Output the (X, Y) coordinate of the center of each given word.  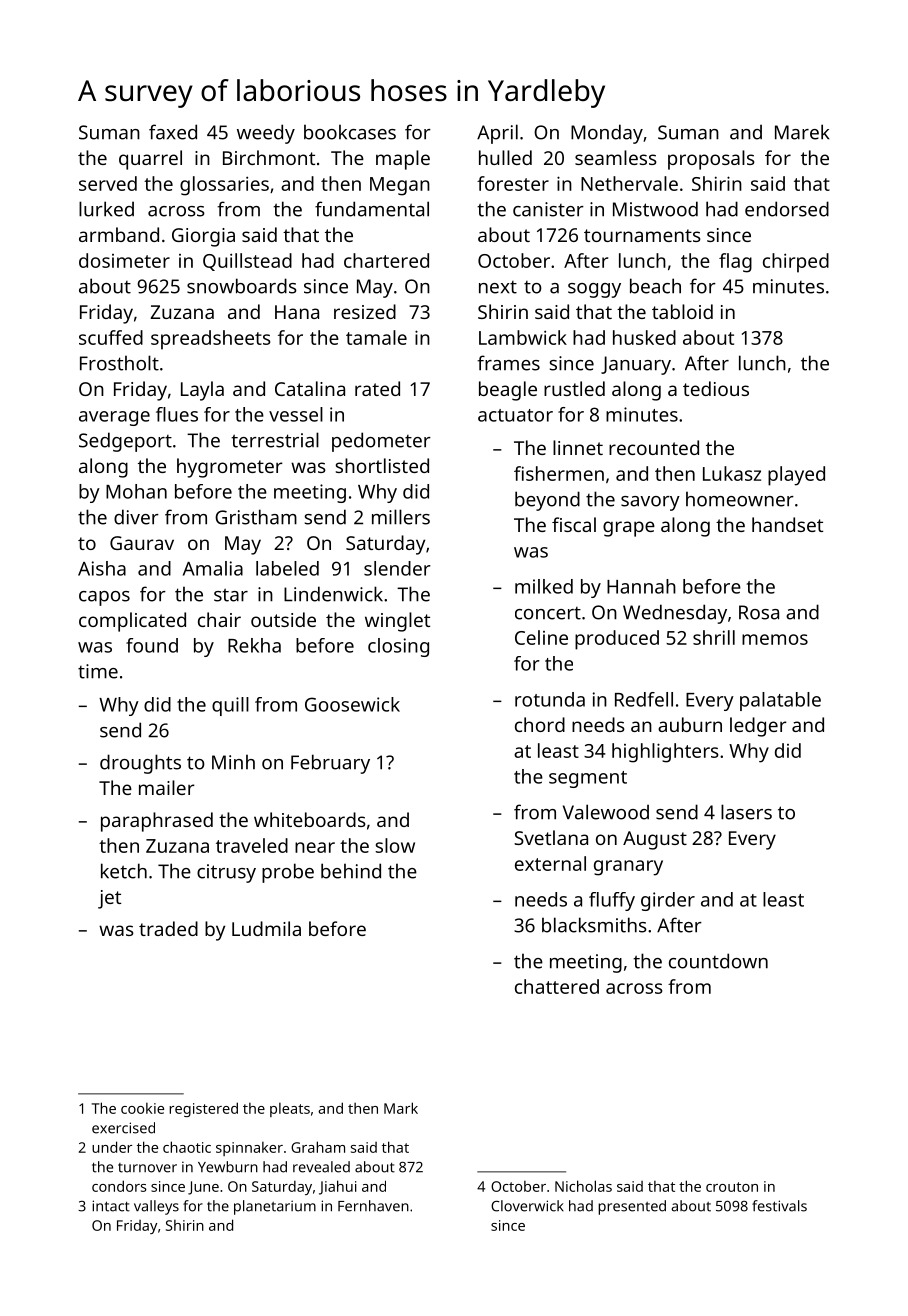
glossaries (224, 186)
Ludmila (266, 928)
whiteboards (310, 819)
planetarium (275, 1207)
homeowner (740, 499)
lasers (746, 812)
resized (365, 311)
